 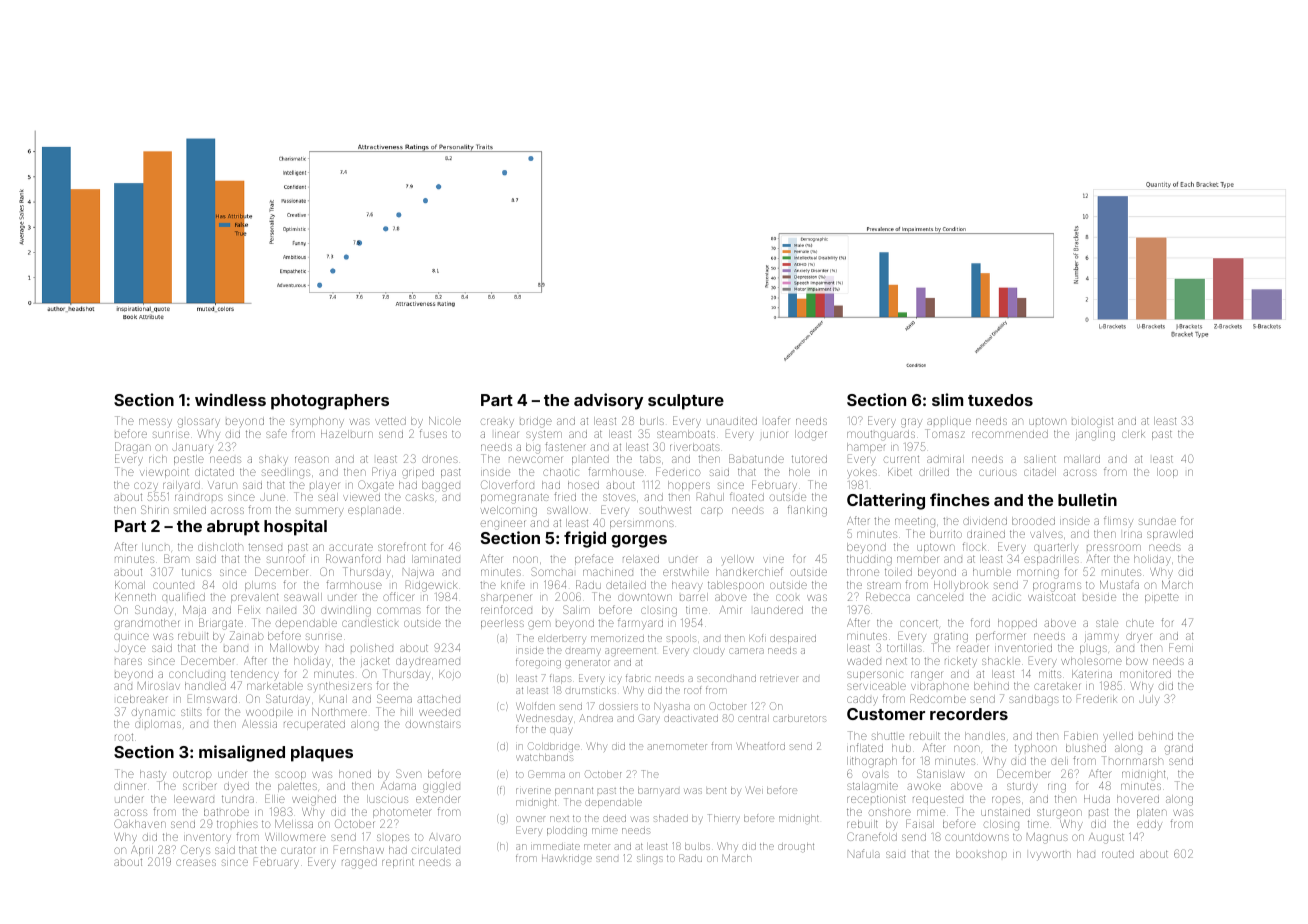 What do you see at coordinates (1107, 623) in the document?
I see `stale` at bounding box center [1107, 623].
